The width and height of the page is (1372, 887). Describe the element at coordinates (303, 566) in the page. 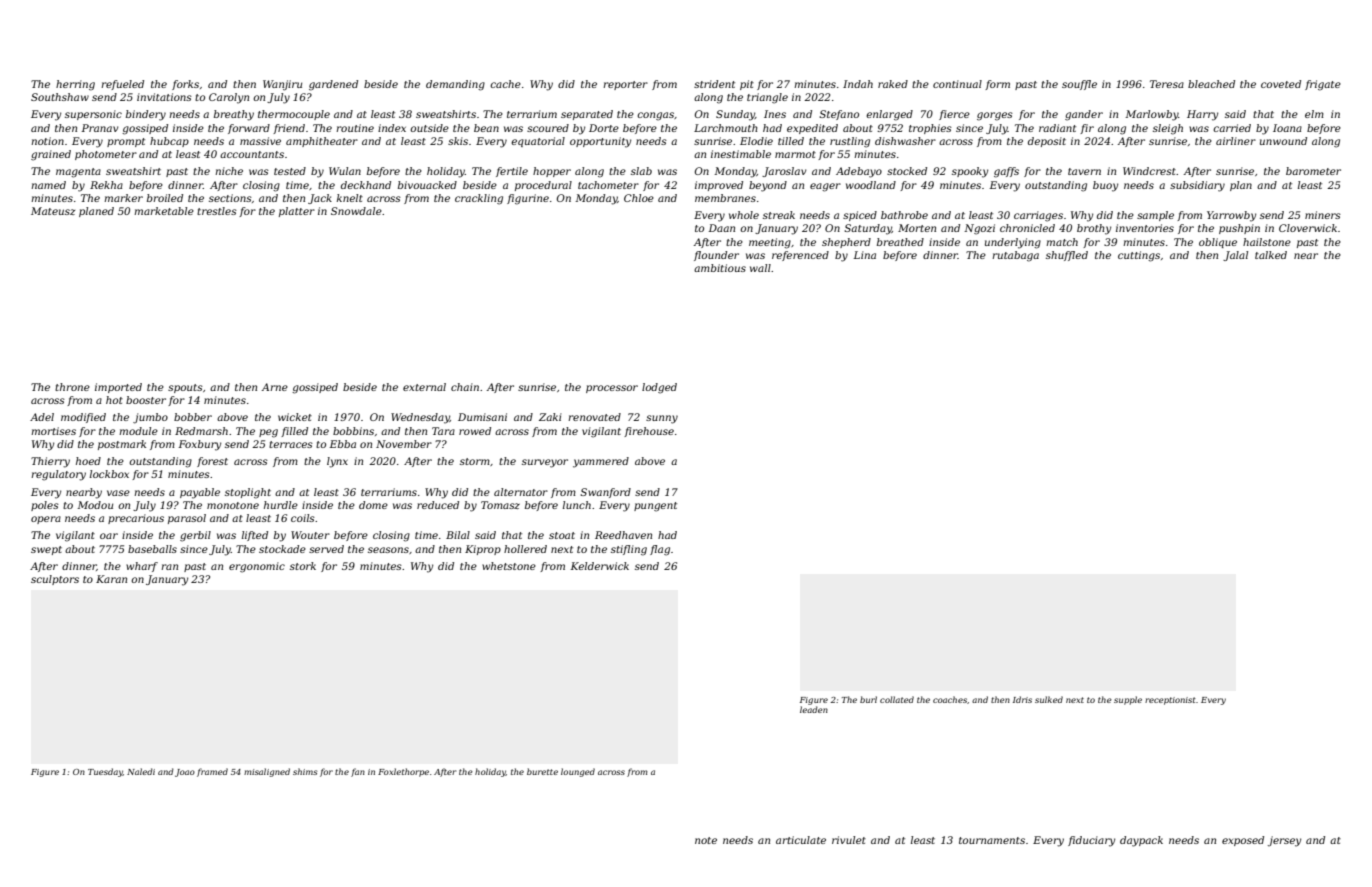

I see `stork` at that location.
